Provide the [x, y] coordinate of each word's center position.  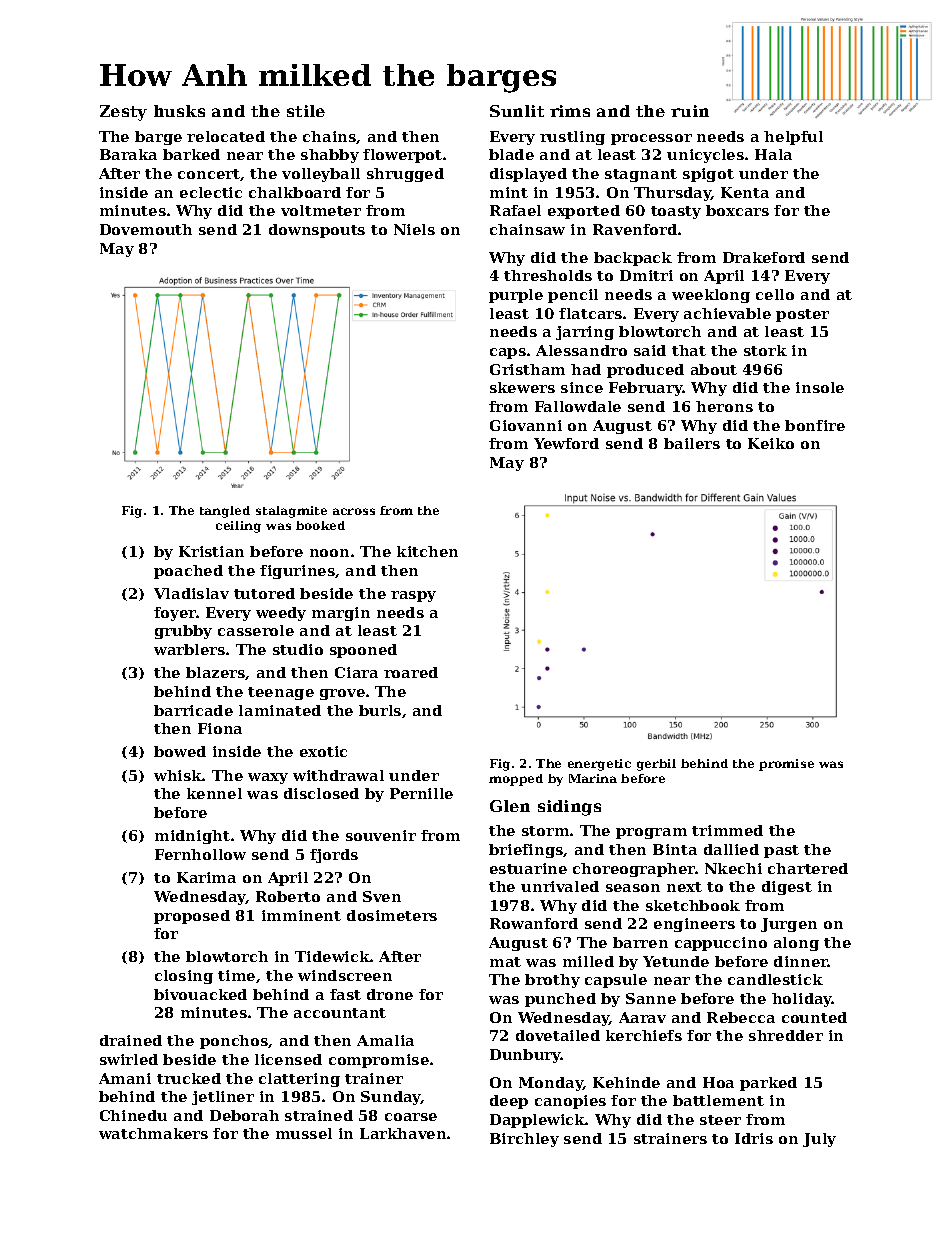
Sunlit [517, 111]
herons [724, 406]
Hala [773, 154]
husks [179, 111]
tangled [225, 512]
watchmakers [153, 1133]
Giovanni [526, 425]
